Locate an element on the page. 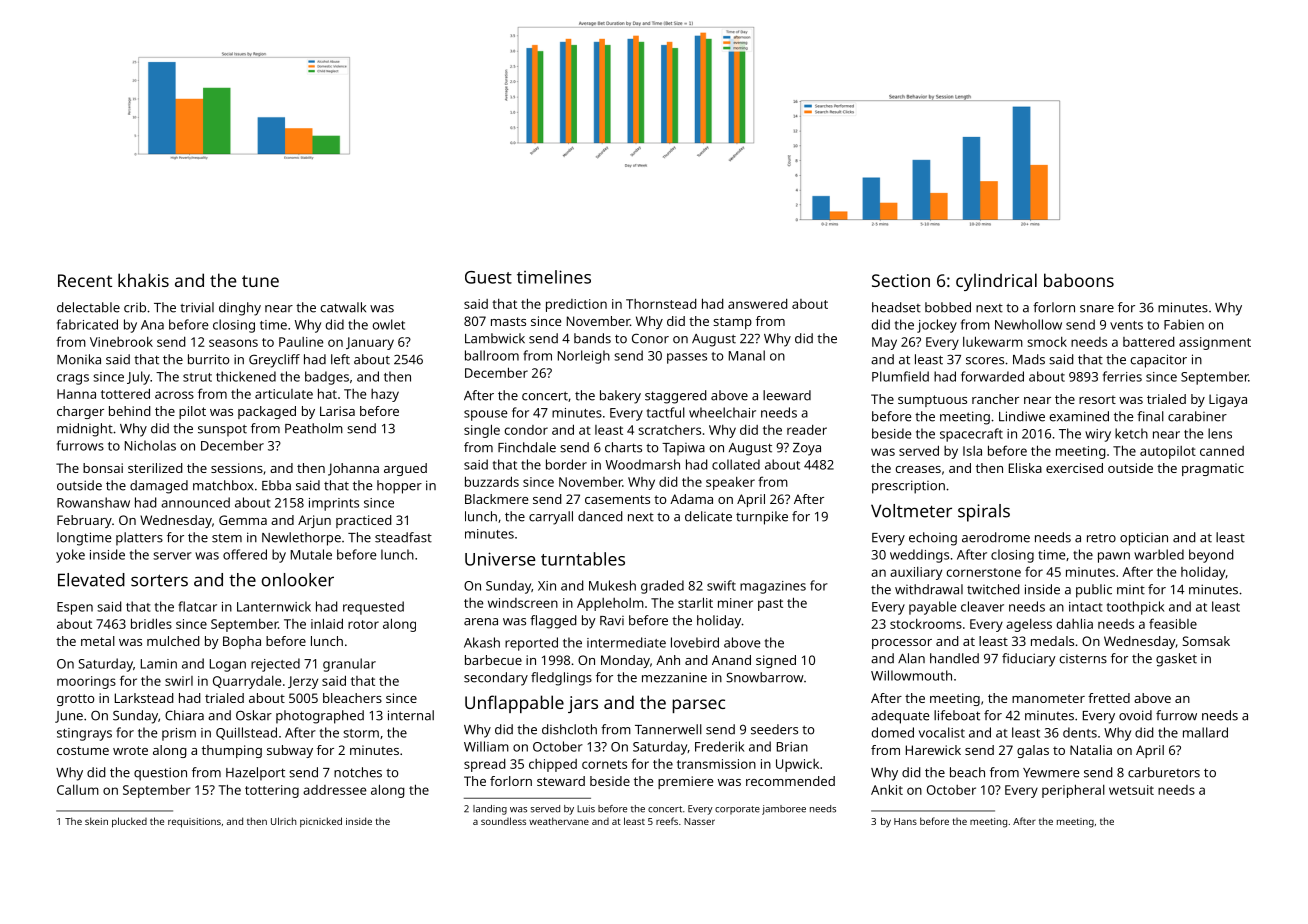 The height and width of the page is (924, 1308). Guest is located at coordinates (488, 277).
